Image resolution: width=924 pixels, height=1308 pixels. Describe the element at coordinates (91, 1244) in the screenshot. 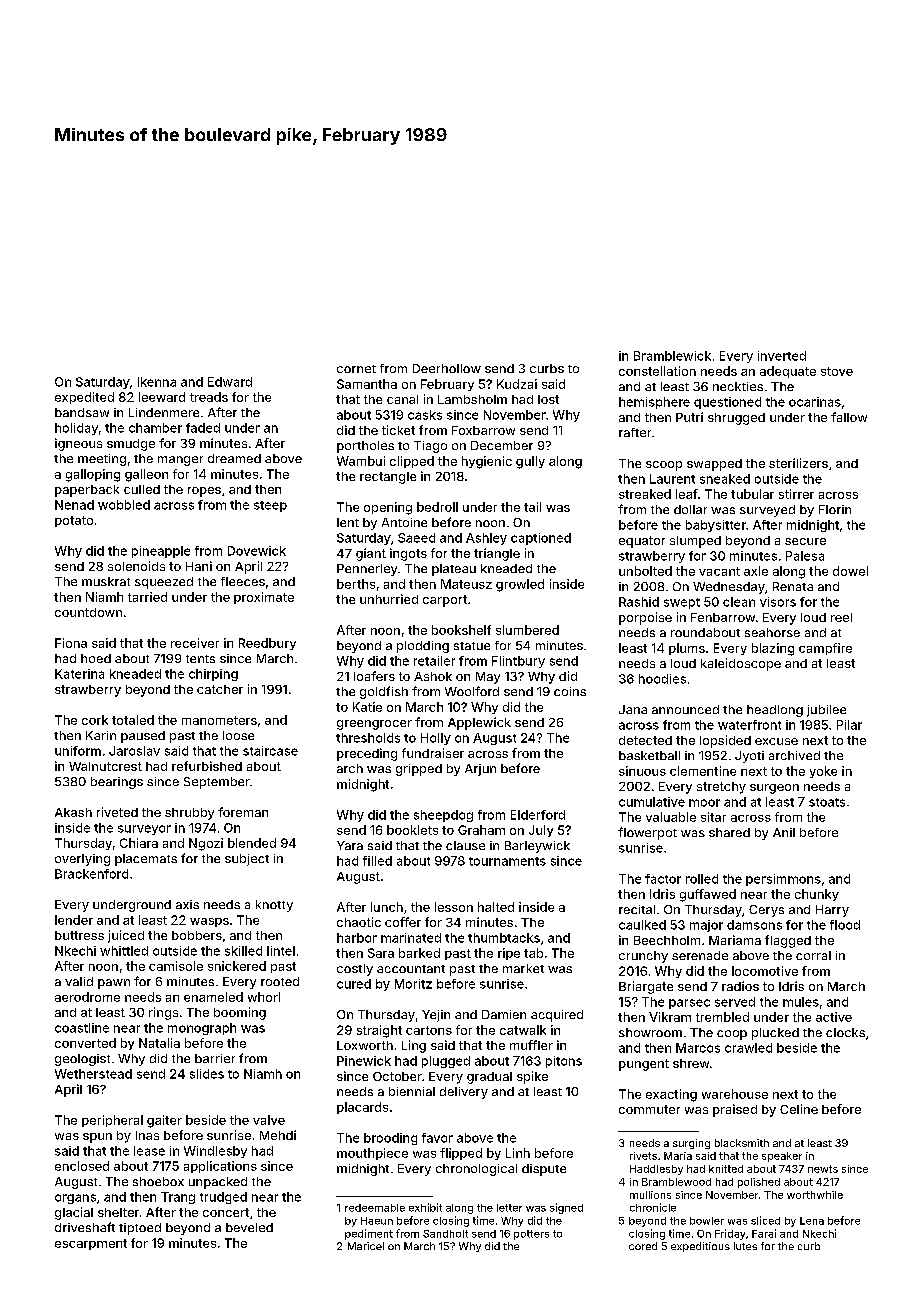

I see `escarpment` at that location.
